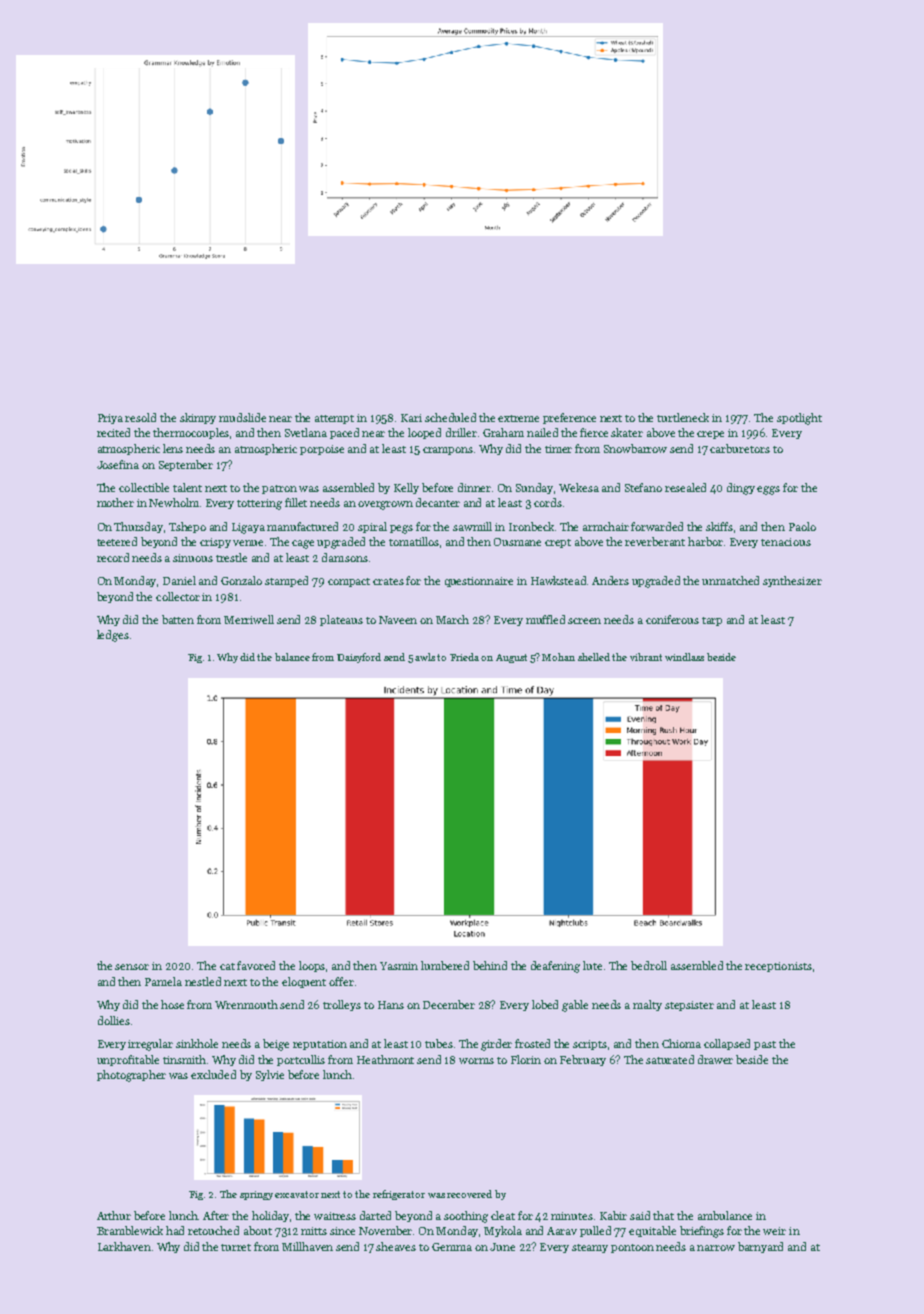 The image size is (924, 1314). I want to click on ambulance, so click(725, 1215).
